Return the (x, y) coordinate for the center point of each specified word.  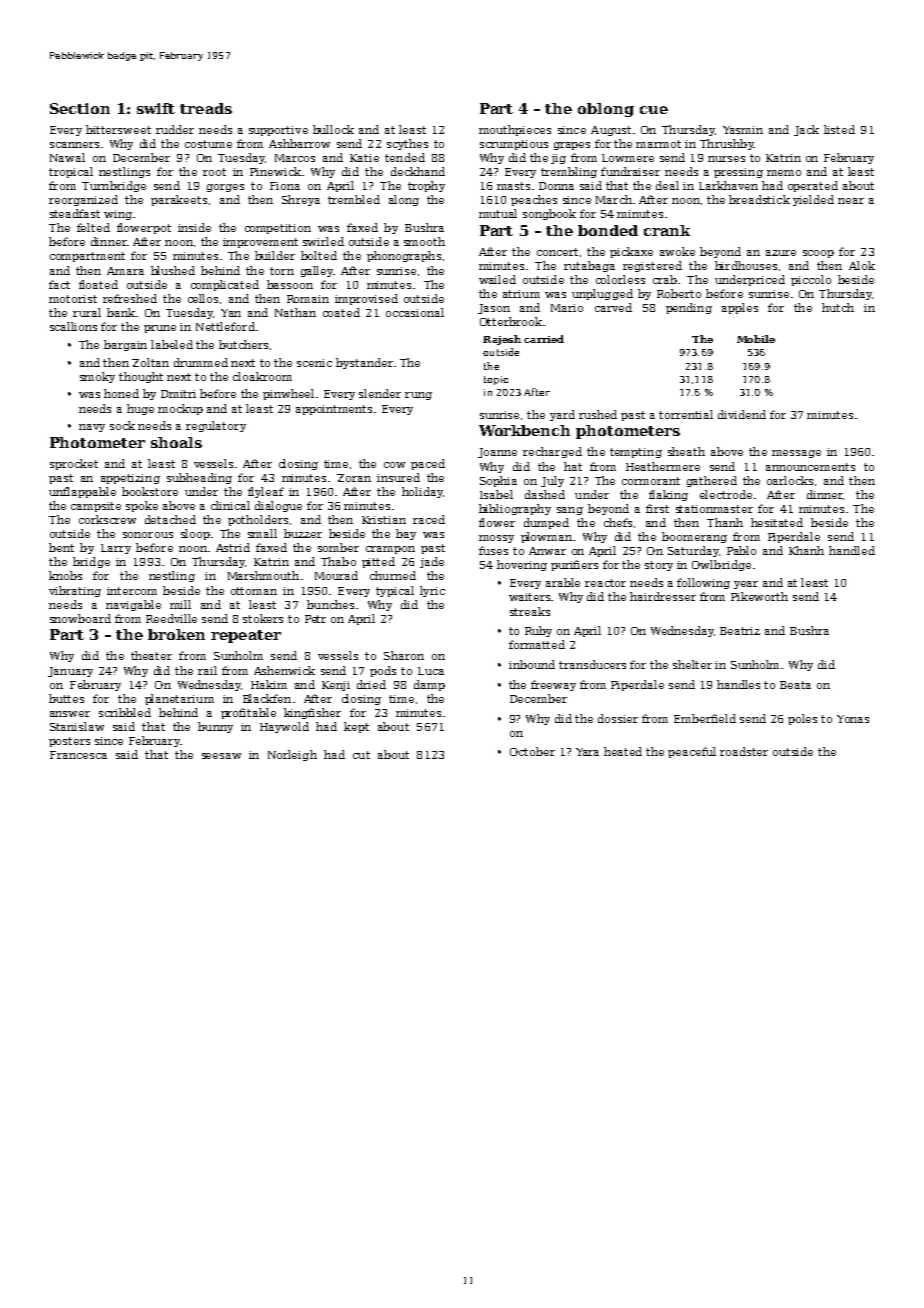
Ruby (538, 631)
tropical (71, 172)
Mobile (756, 339)
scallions (73, 326)
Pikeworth (759, 596)
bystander (364, 363)
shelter (692, 664)
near (851, 201)
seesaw (221, 756)
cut (361, 755)
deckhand (418, 171)
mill (180, 604)
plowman (546, 537)
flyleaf (266, 492)
